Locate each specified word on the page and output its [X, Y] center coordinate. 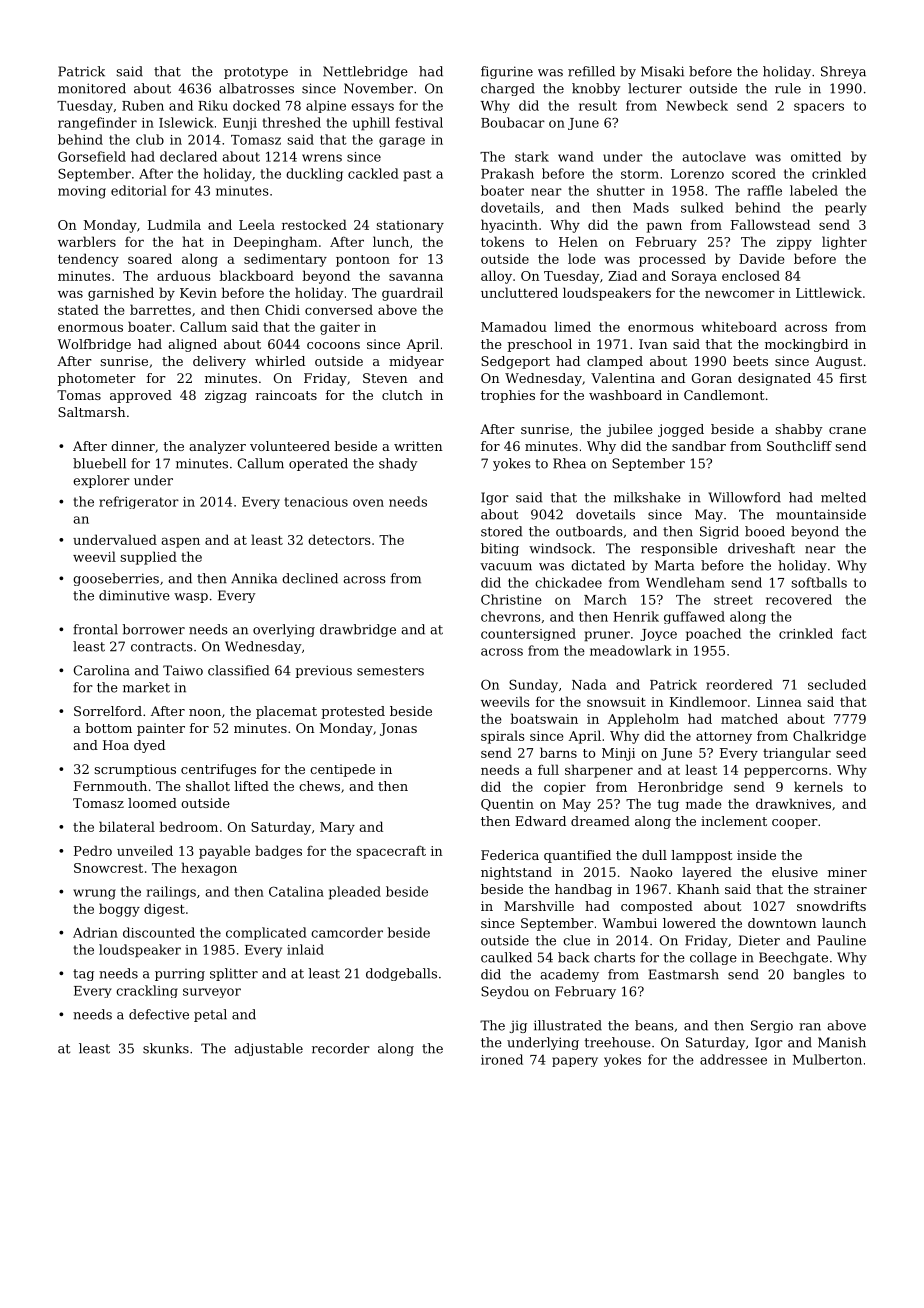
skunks [166, 1048]
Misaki [662, 71]
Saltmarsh [92, 412]
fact [854, 633]
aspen [180, 542]
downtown [782, 923]
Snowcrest [108, 868]
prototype [256, 73]
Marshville [539, 906]
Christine [511, 599]
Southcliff [799, 446]
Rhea [569, 463]
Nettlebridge [365, 72]
